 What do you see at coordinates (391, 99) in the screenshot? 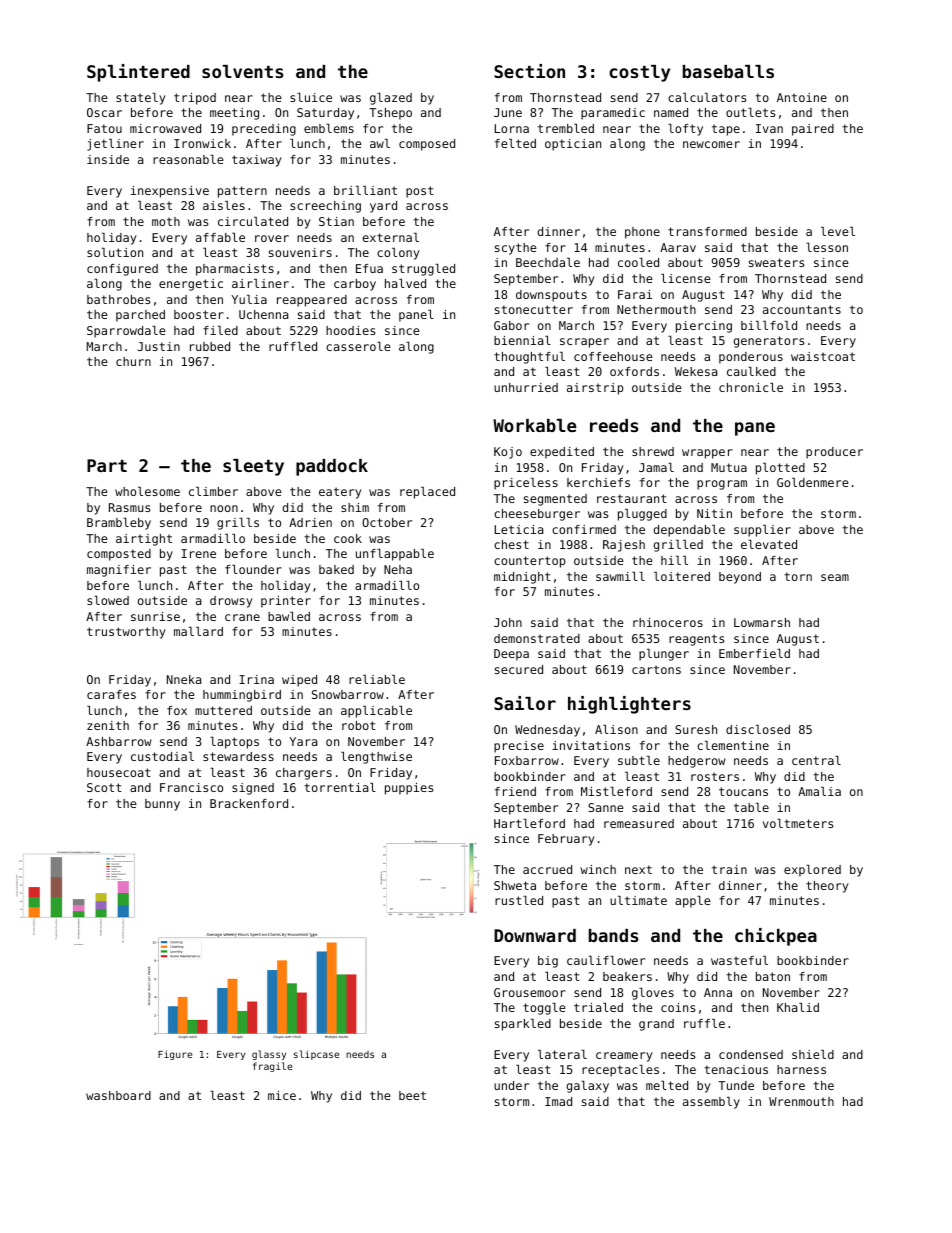
I see `glazed` at bounding box center [391, 99].
